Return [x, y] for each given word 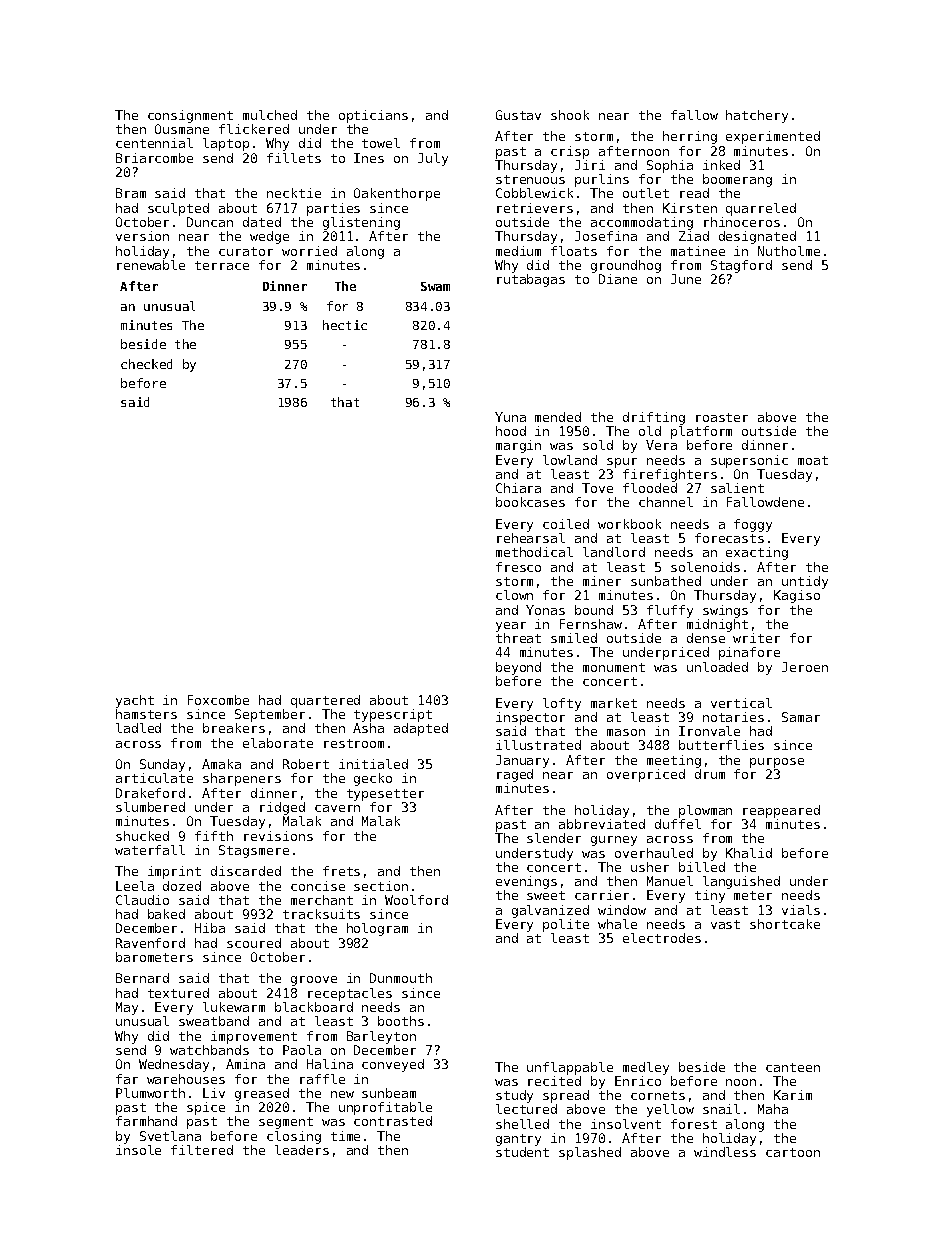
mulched [270, 115]
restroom [354, 743]
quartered [325, 701]
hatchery [757, 116]
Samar [801, 717]
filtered [202, 1150]
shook [570, 115]
